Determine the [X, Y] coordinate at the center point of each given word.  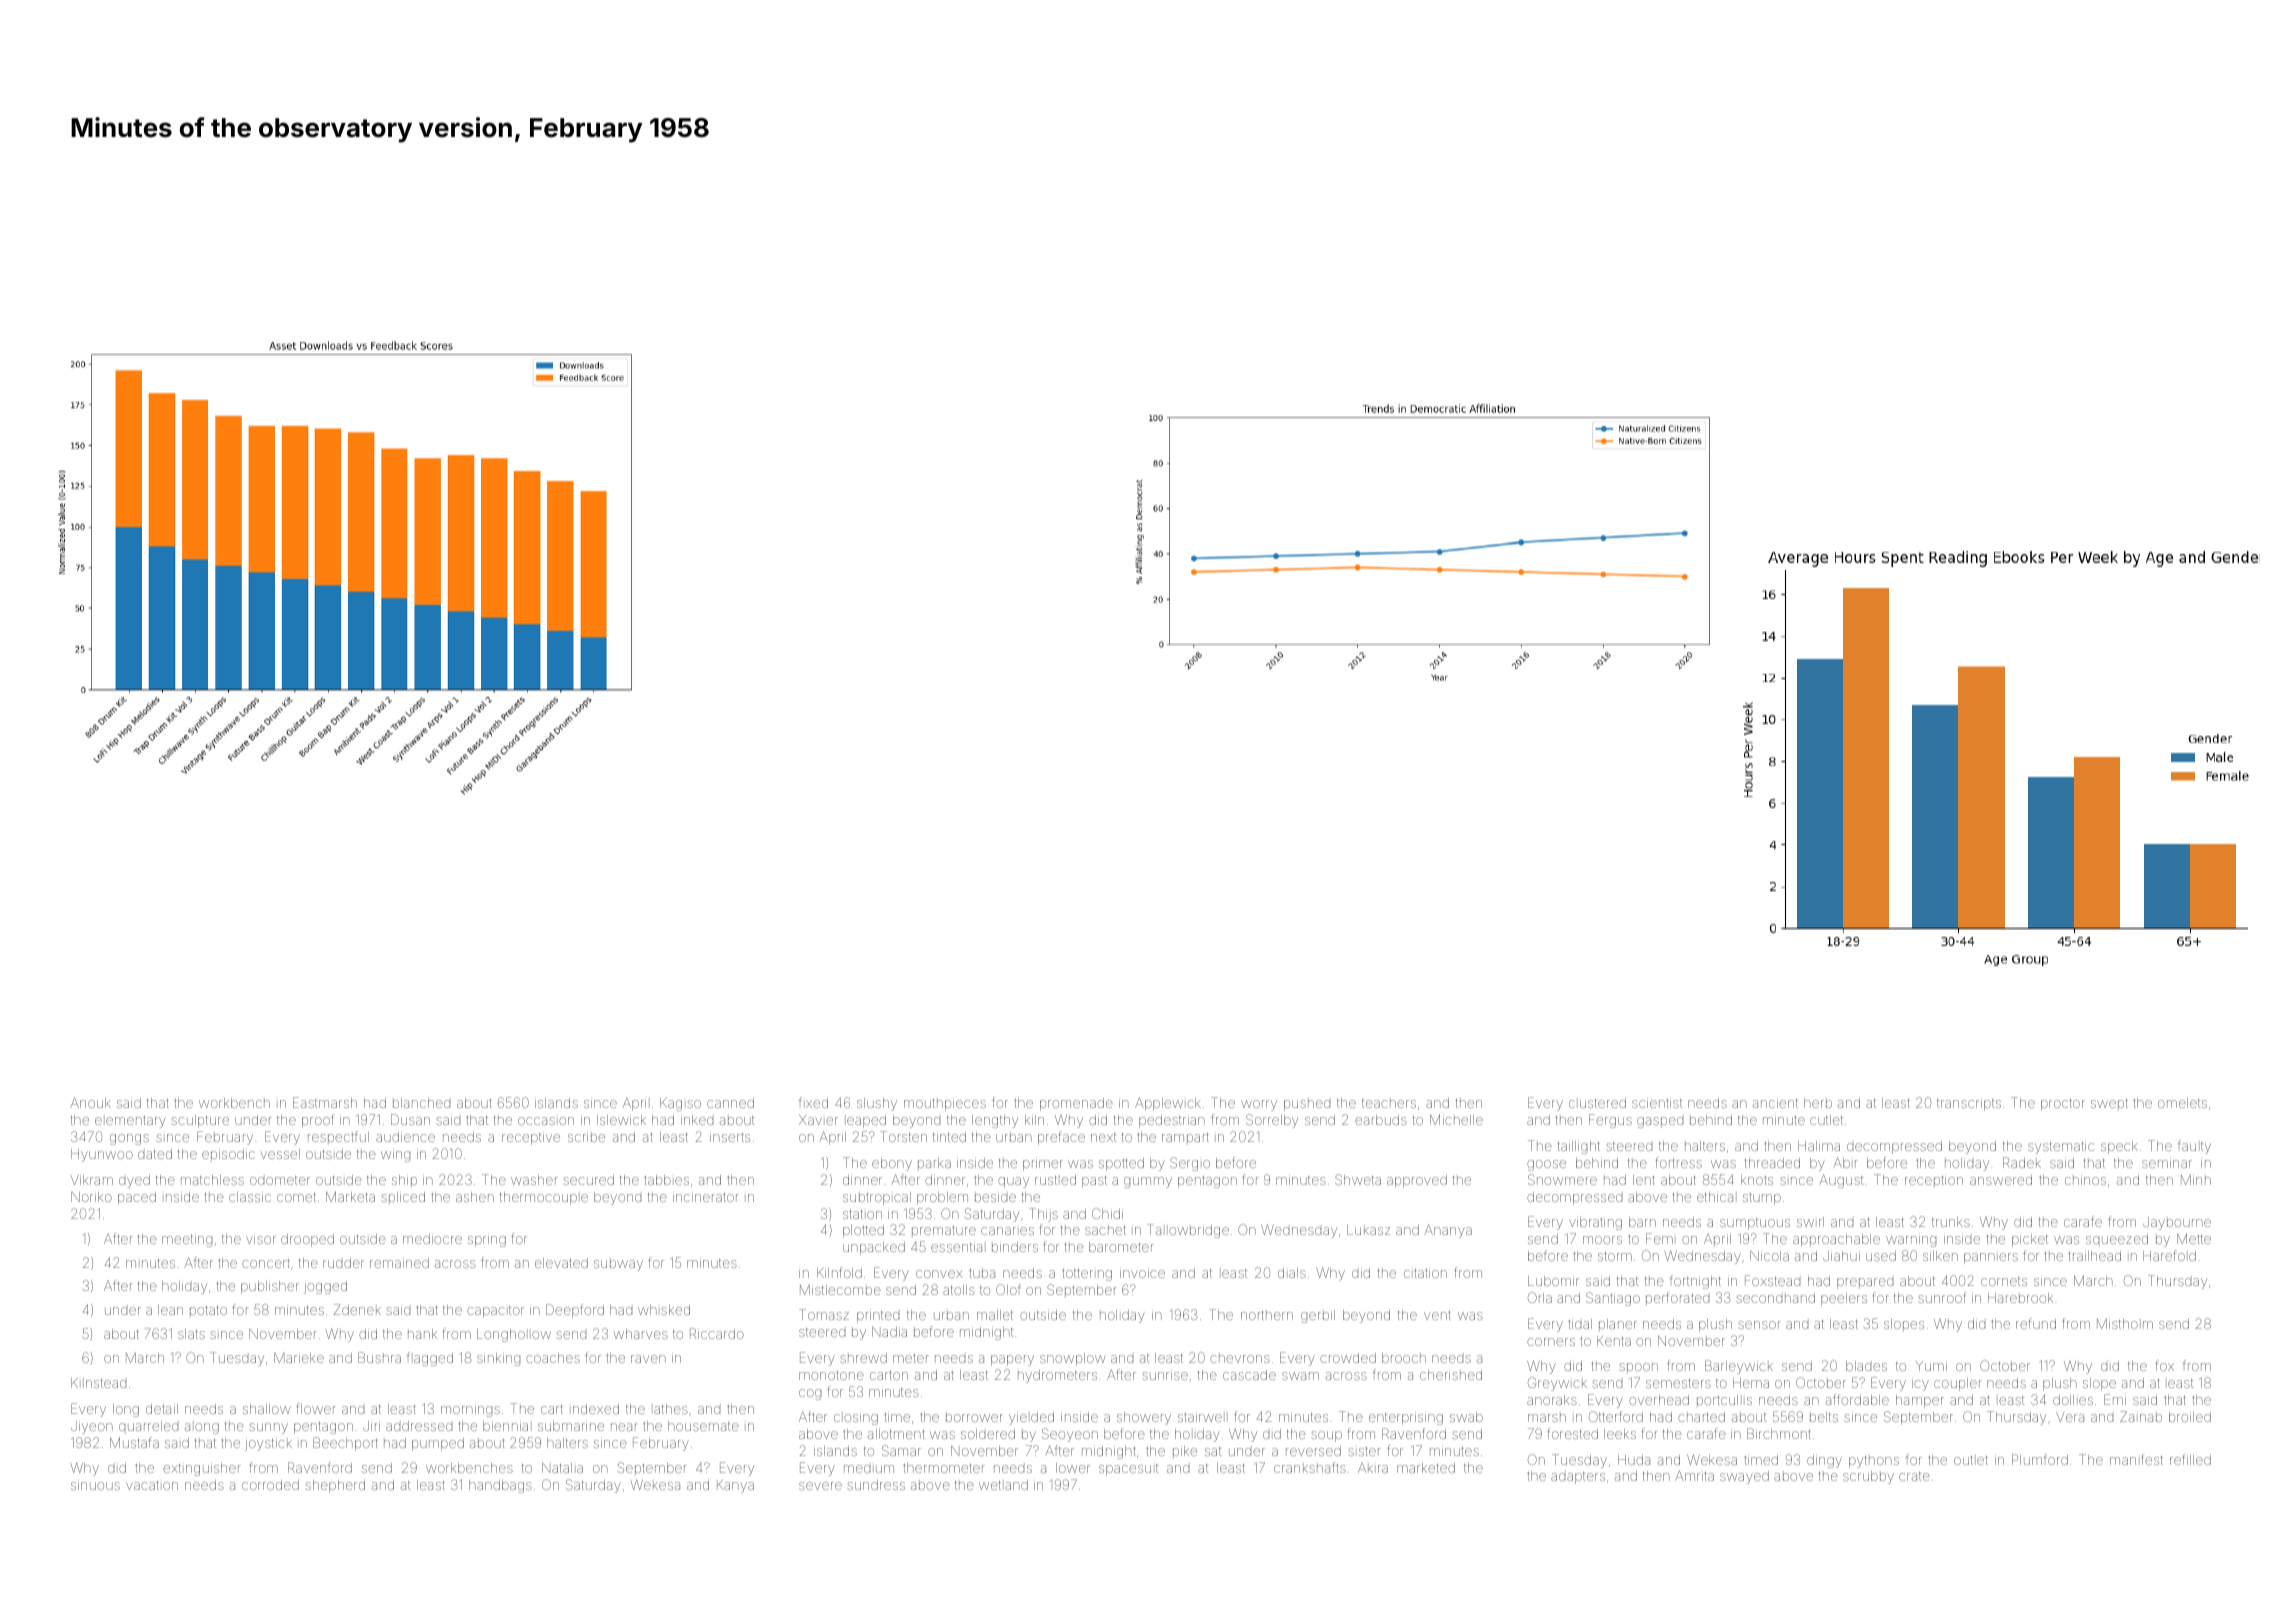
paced [137, 1198]
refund [2036, 1323]
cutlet [1826, 1120]
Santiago [1613, 1299]
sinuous [95, 1486]
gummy [1148, 1182]
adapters [1578, 1478]
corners [1551, 1342]
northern [1267, 1315]
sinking [498, 1359]
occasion [546, 1121]
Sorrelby [1272, 1121]
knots [1757, 1180]
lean [170, 1310]
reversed [1313, 1451]
